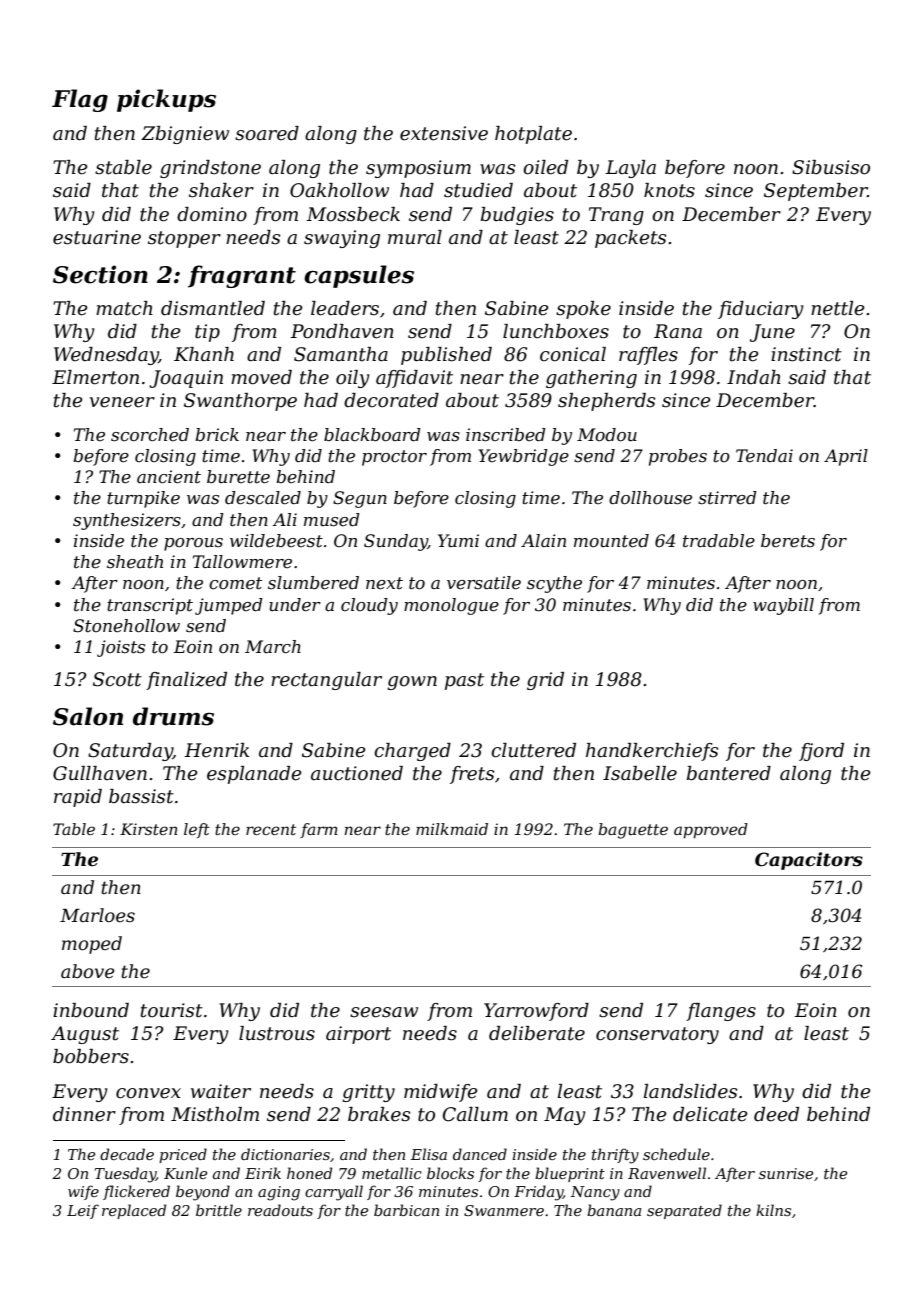  I want to click on fjord, so click(821, 752).
